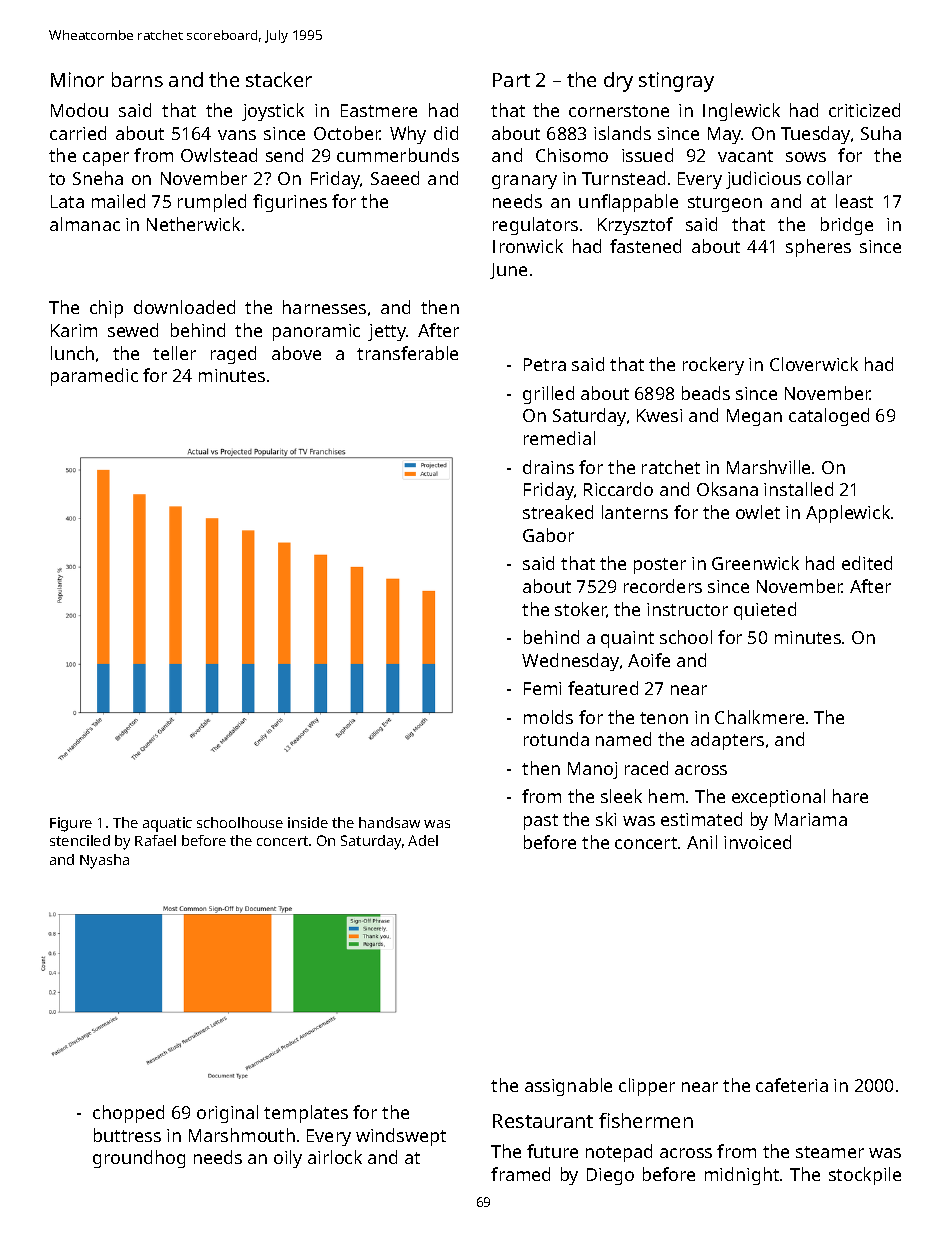  I want to click on Mariama, so click(811, 819).
